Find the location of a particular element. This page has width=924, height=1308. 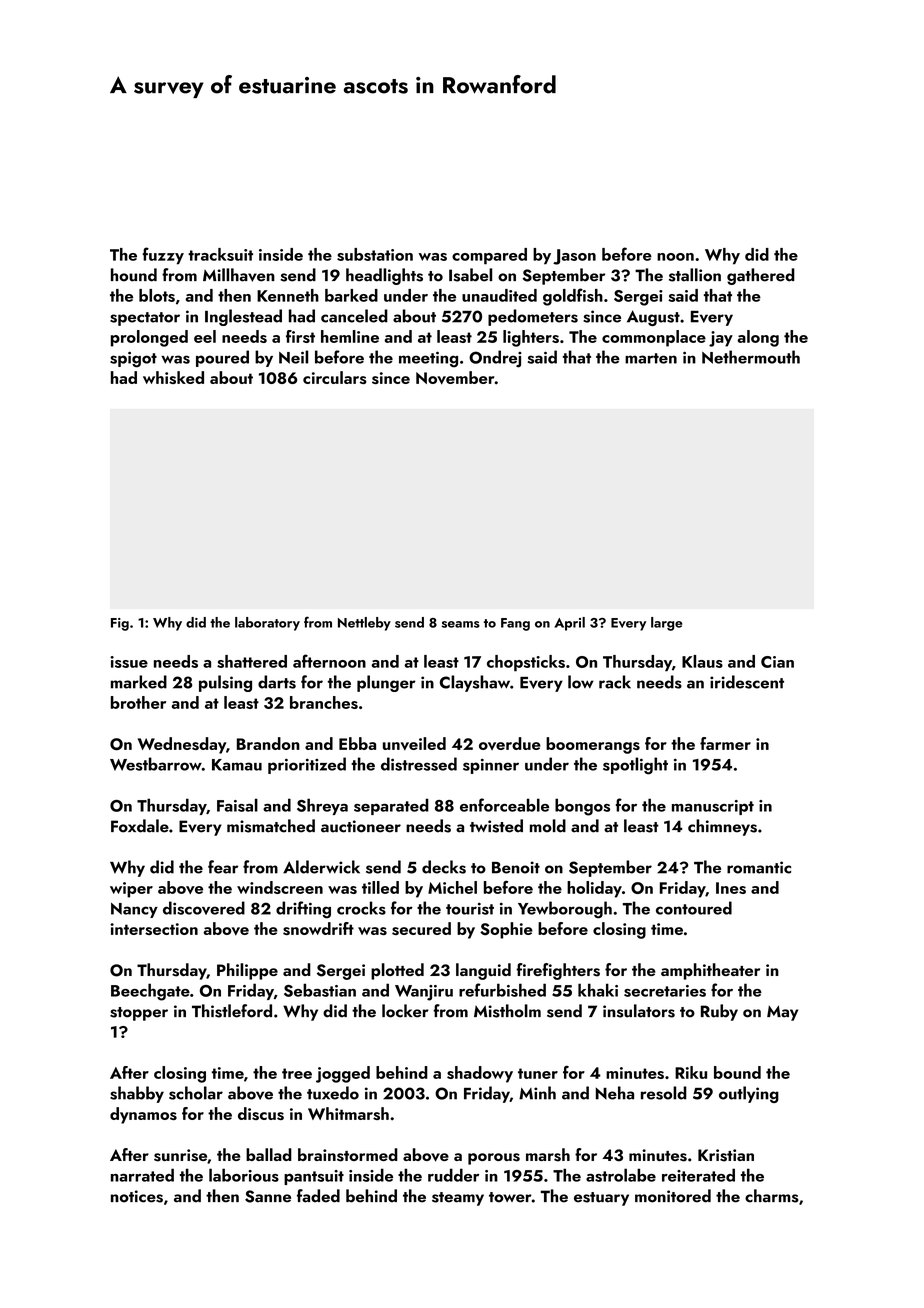

Fang is located at coordinates (515, 624).
